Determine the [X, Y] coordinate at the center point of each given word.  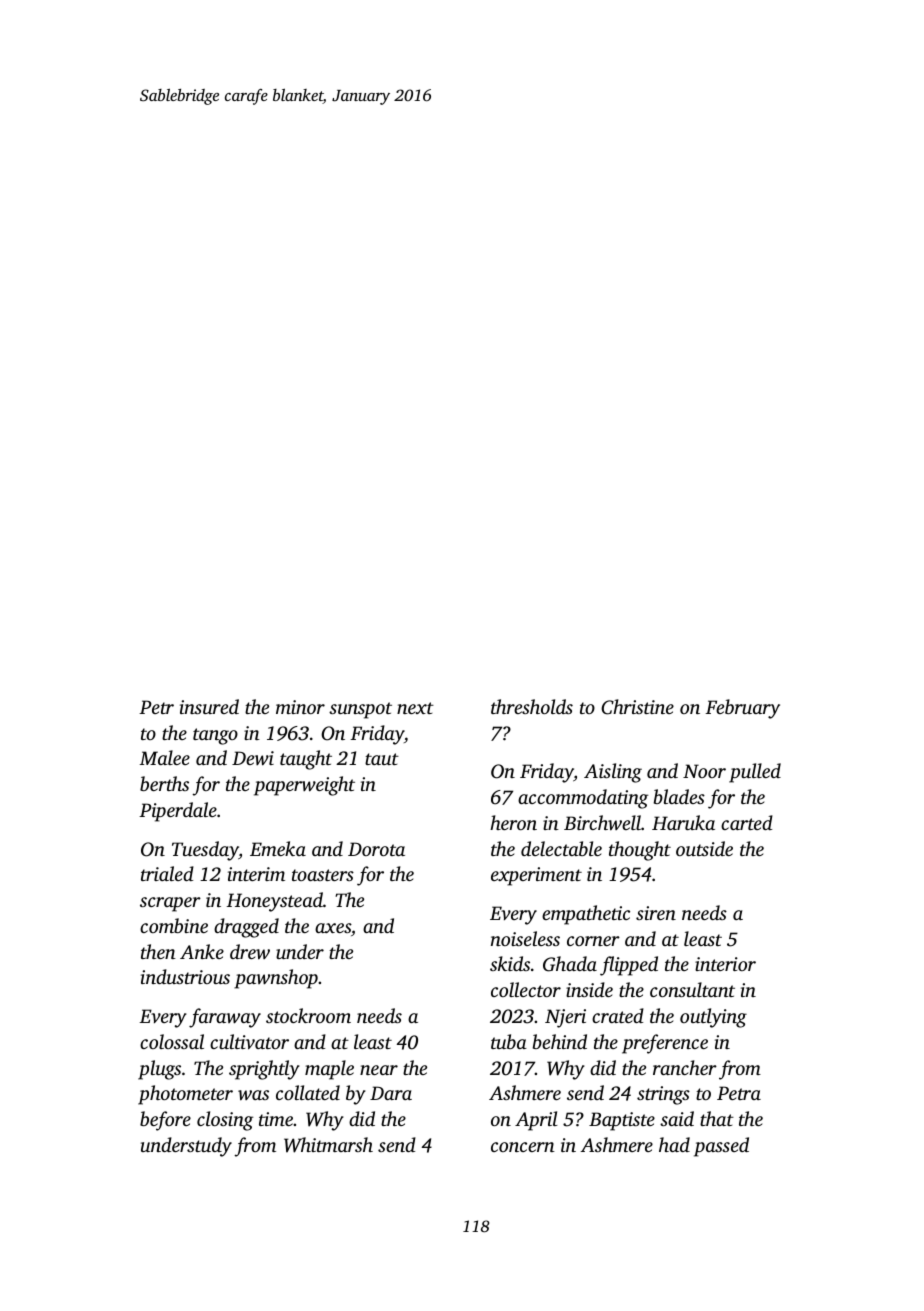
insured [209, 706]
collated [308, 1092]
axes [333, 928]
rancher [685, 1067]
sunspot [360, 710]
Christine [637, 707]
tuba [509, 1041]
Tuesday [205, 851]
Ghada [570, 964]
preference [665, 1044]
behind [560, 1041]
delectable [561, 848]
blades [679, 796]
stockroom [308, 1015]
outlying [713, 1018]
